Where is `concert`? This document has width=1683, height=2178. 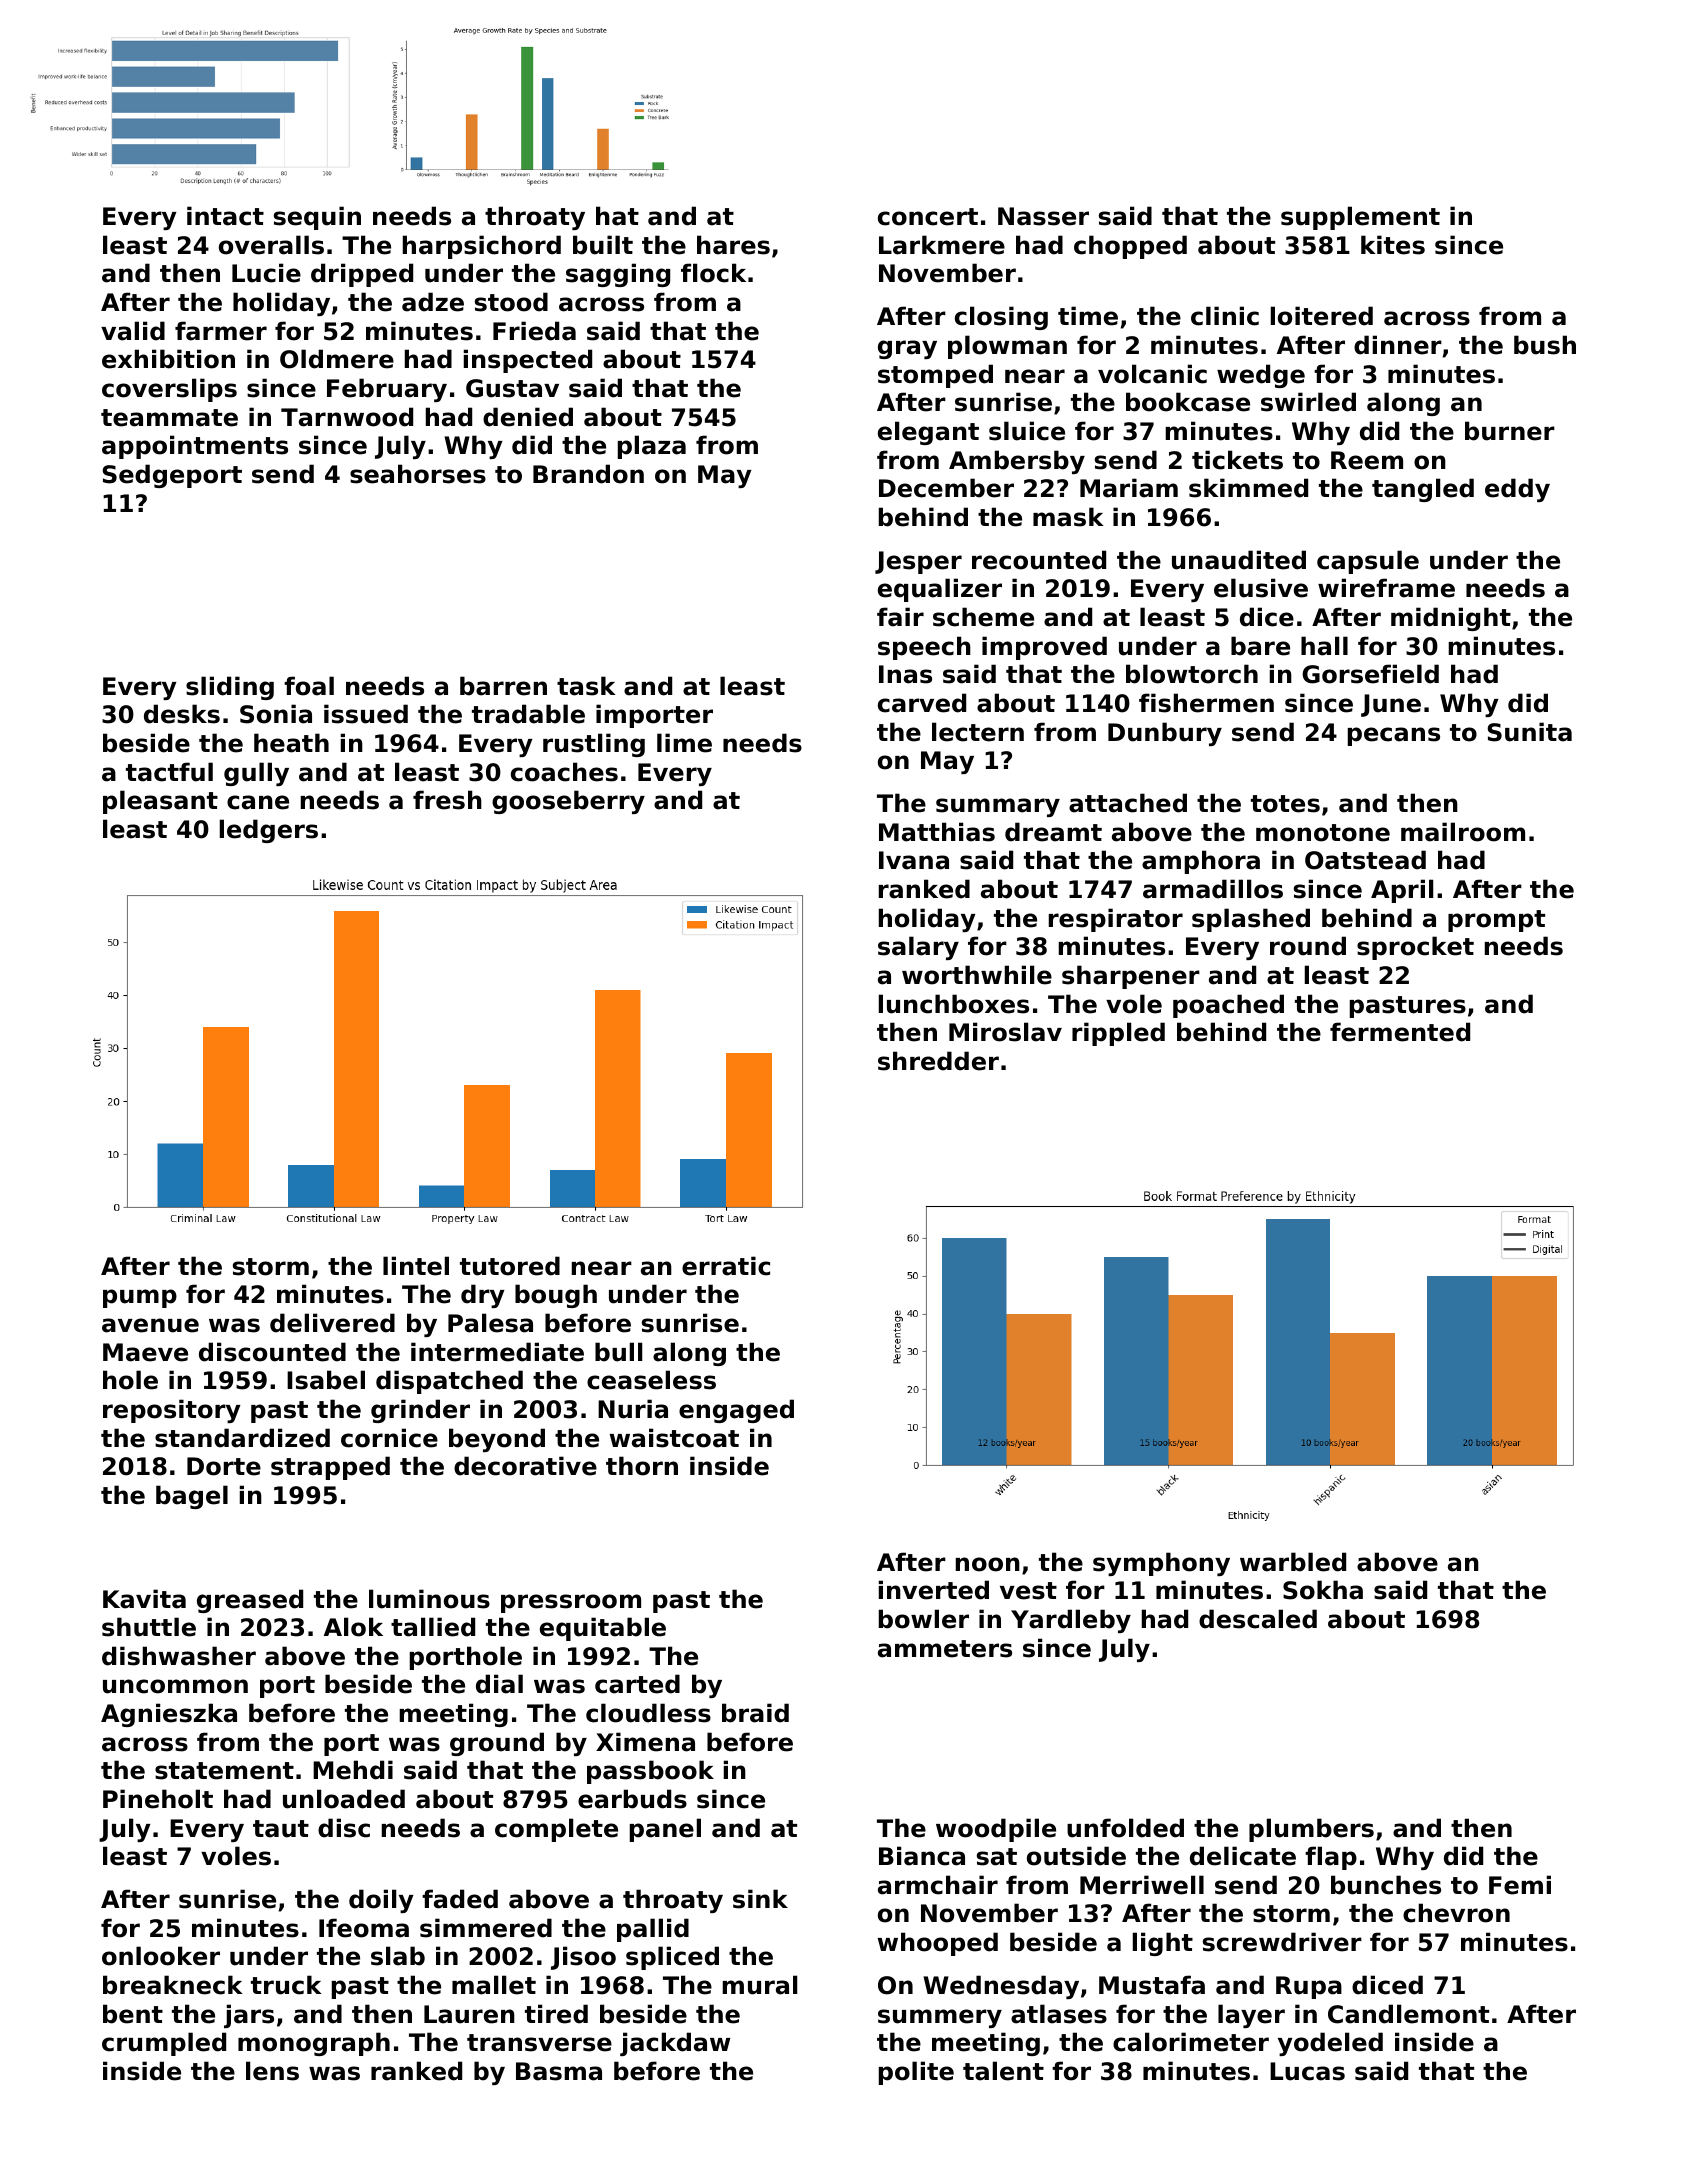 concert is located at coordinates (928, 217).
